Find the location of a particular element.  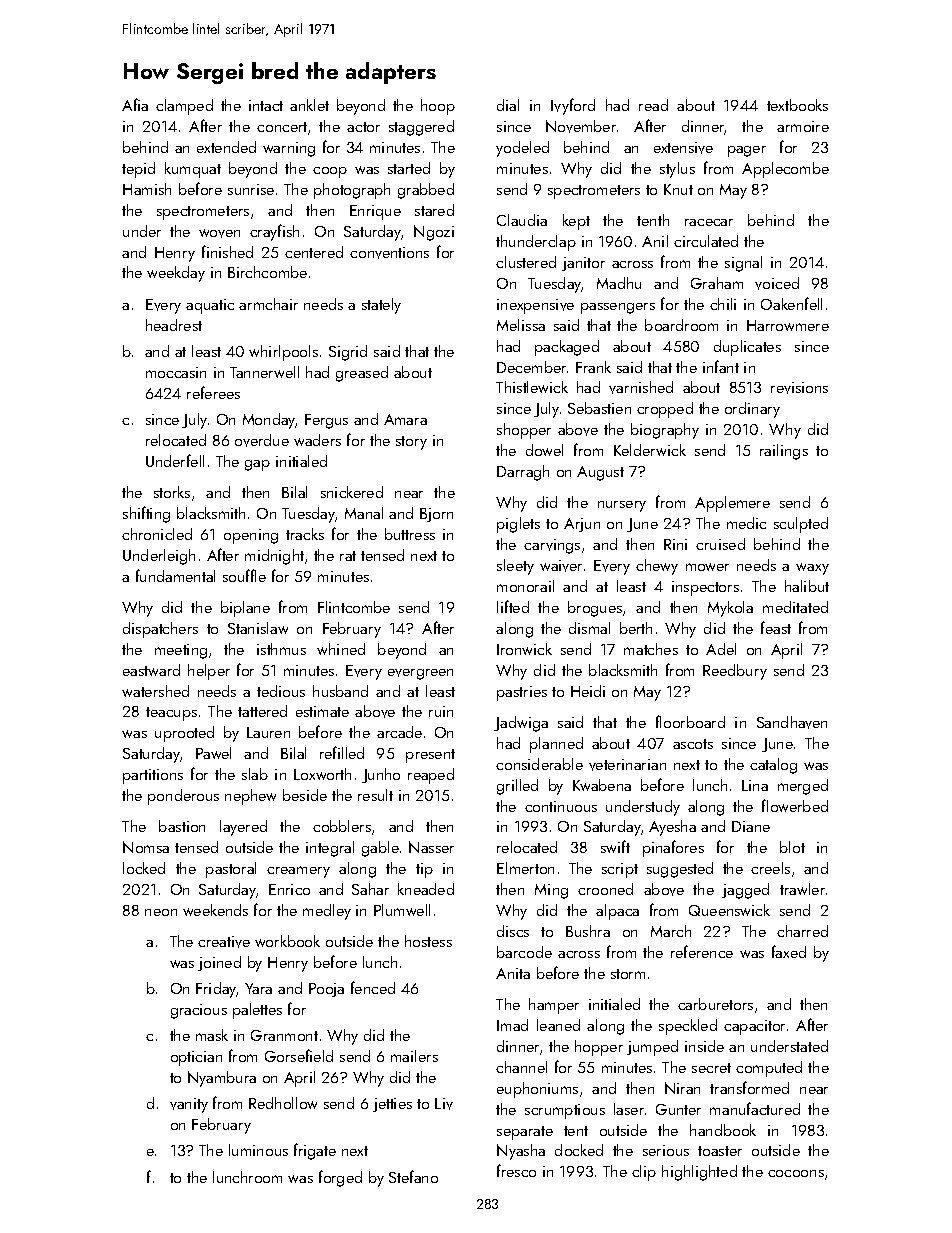

moccasin is located at coordinates (176, 372).
